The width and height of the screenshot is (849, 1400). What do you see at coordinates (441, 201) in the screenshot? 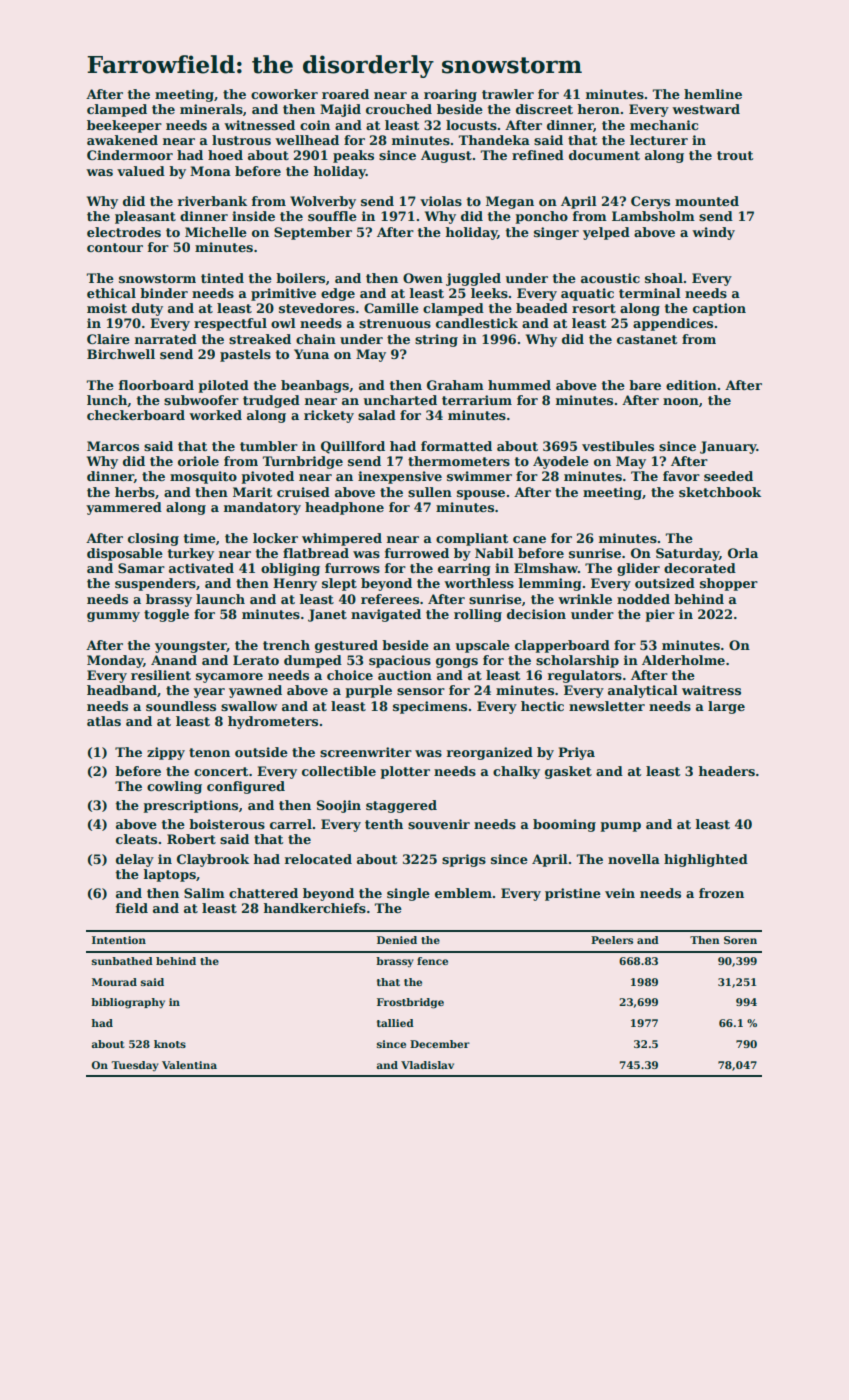
I see `violas` at bounding box center [441, 201].
